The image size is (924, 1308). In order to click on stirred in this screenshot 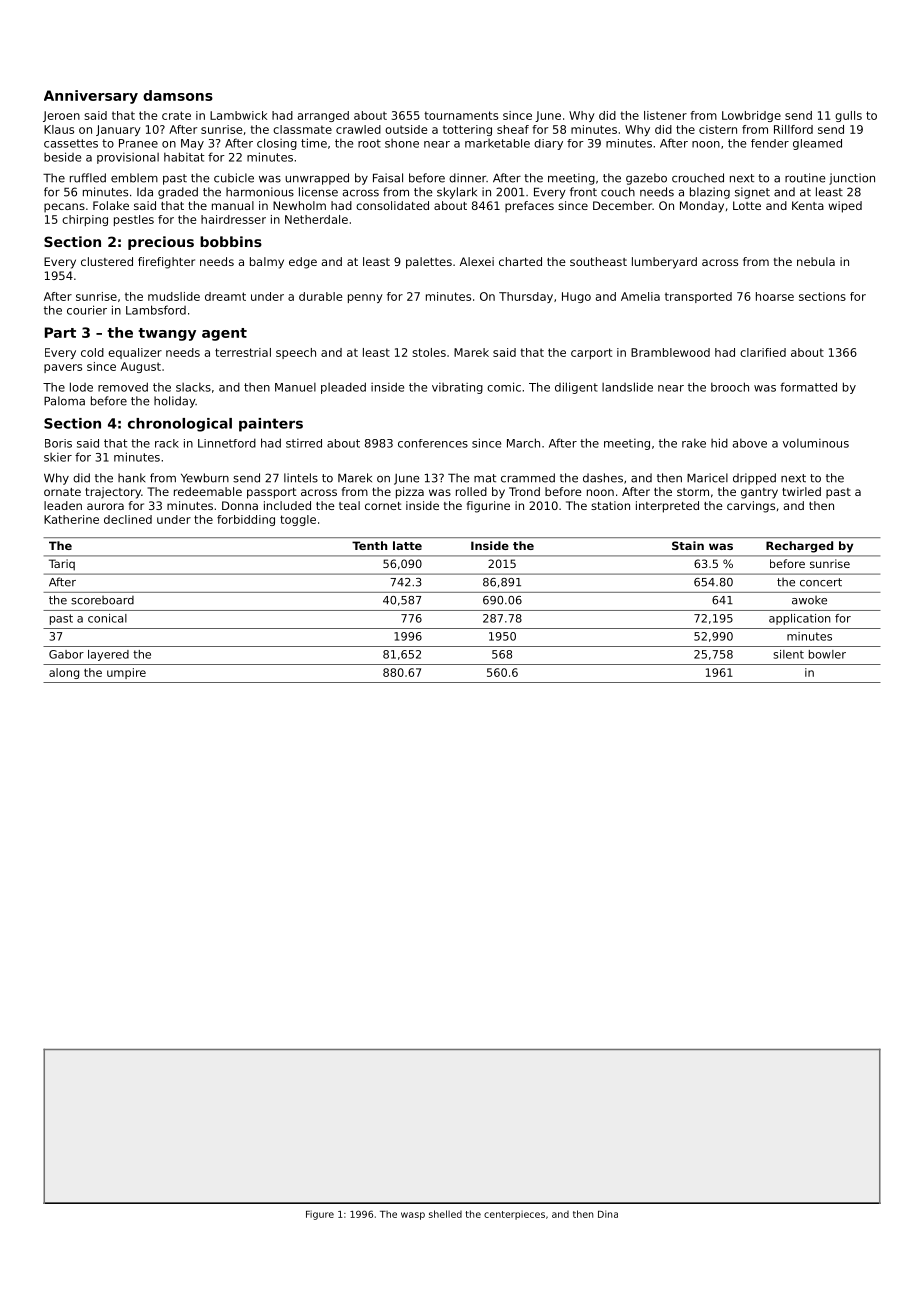, I will do `click(304, 443)`.
